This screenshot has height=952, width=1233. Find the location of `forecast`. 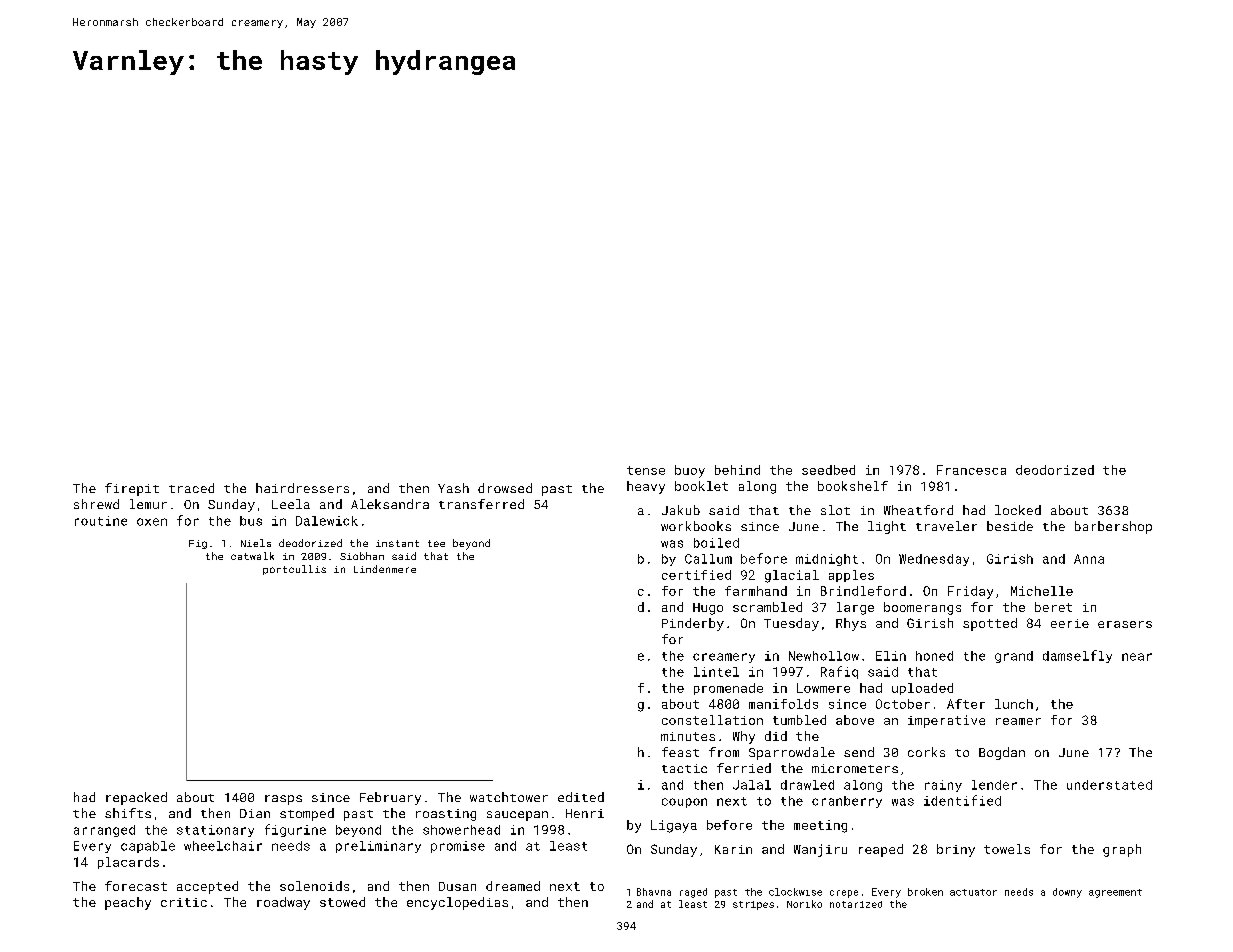

forecast is located at coordinates (136, 886).
